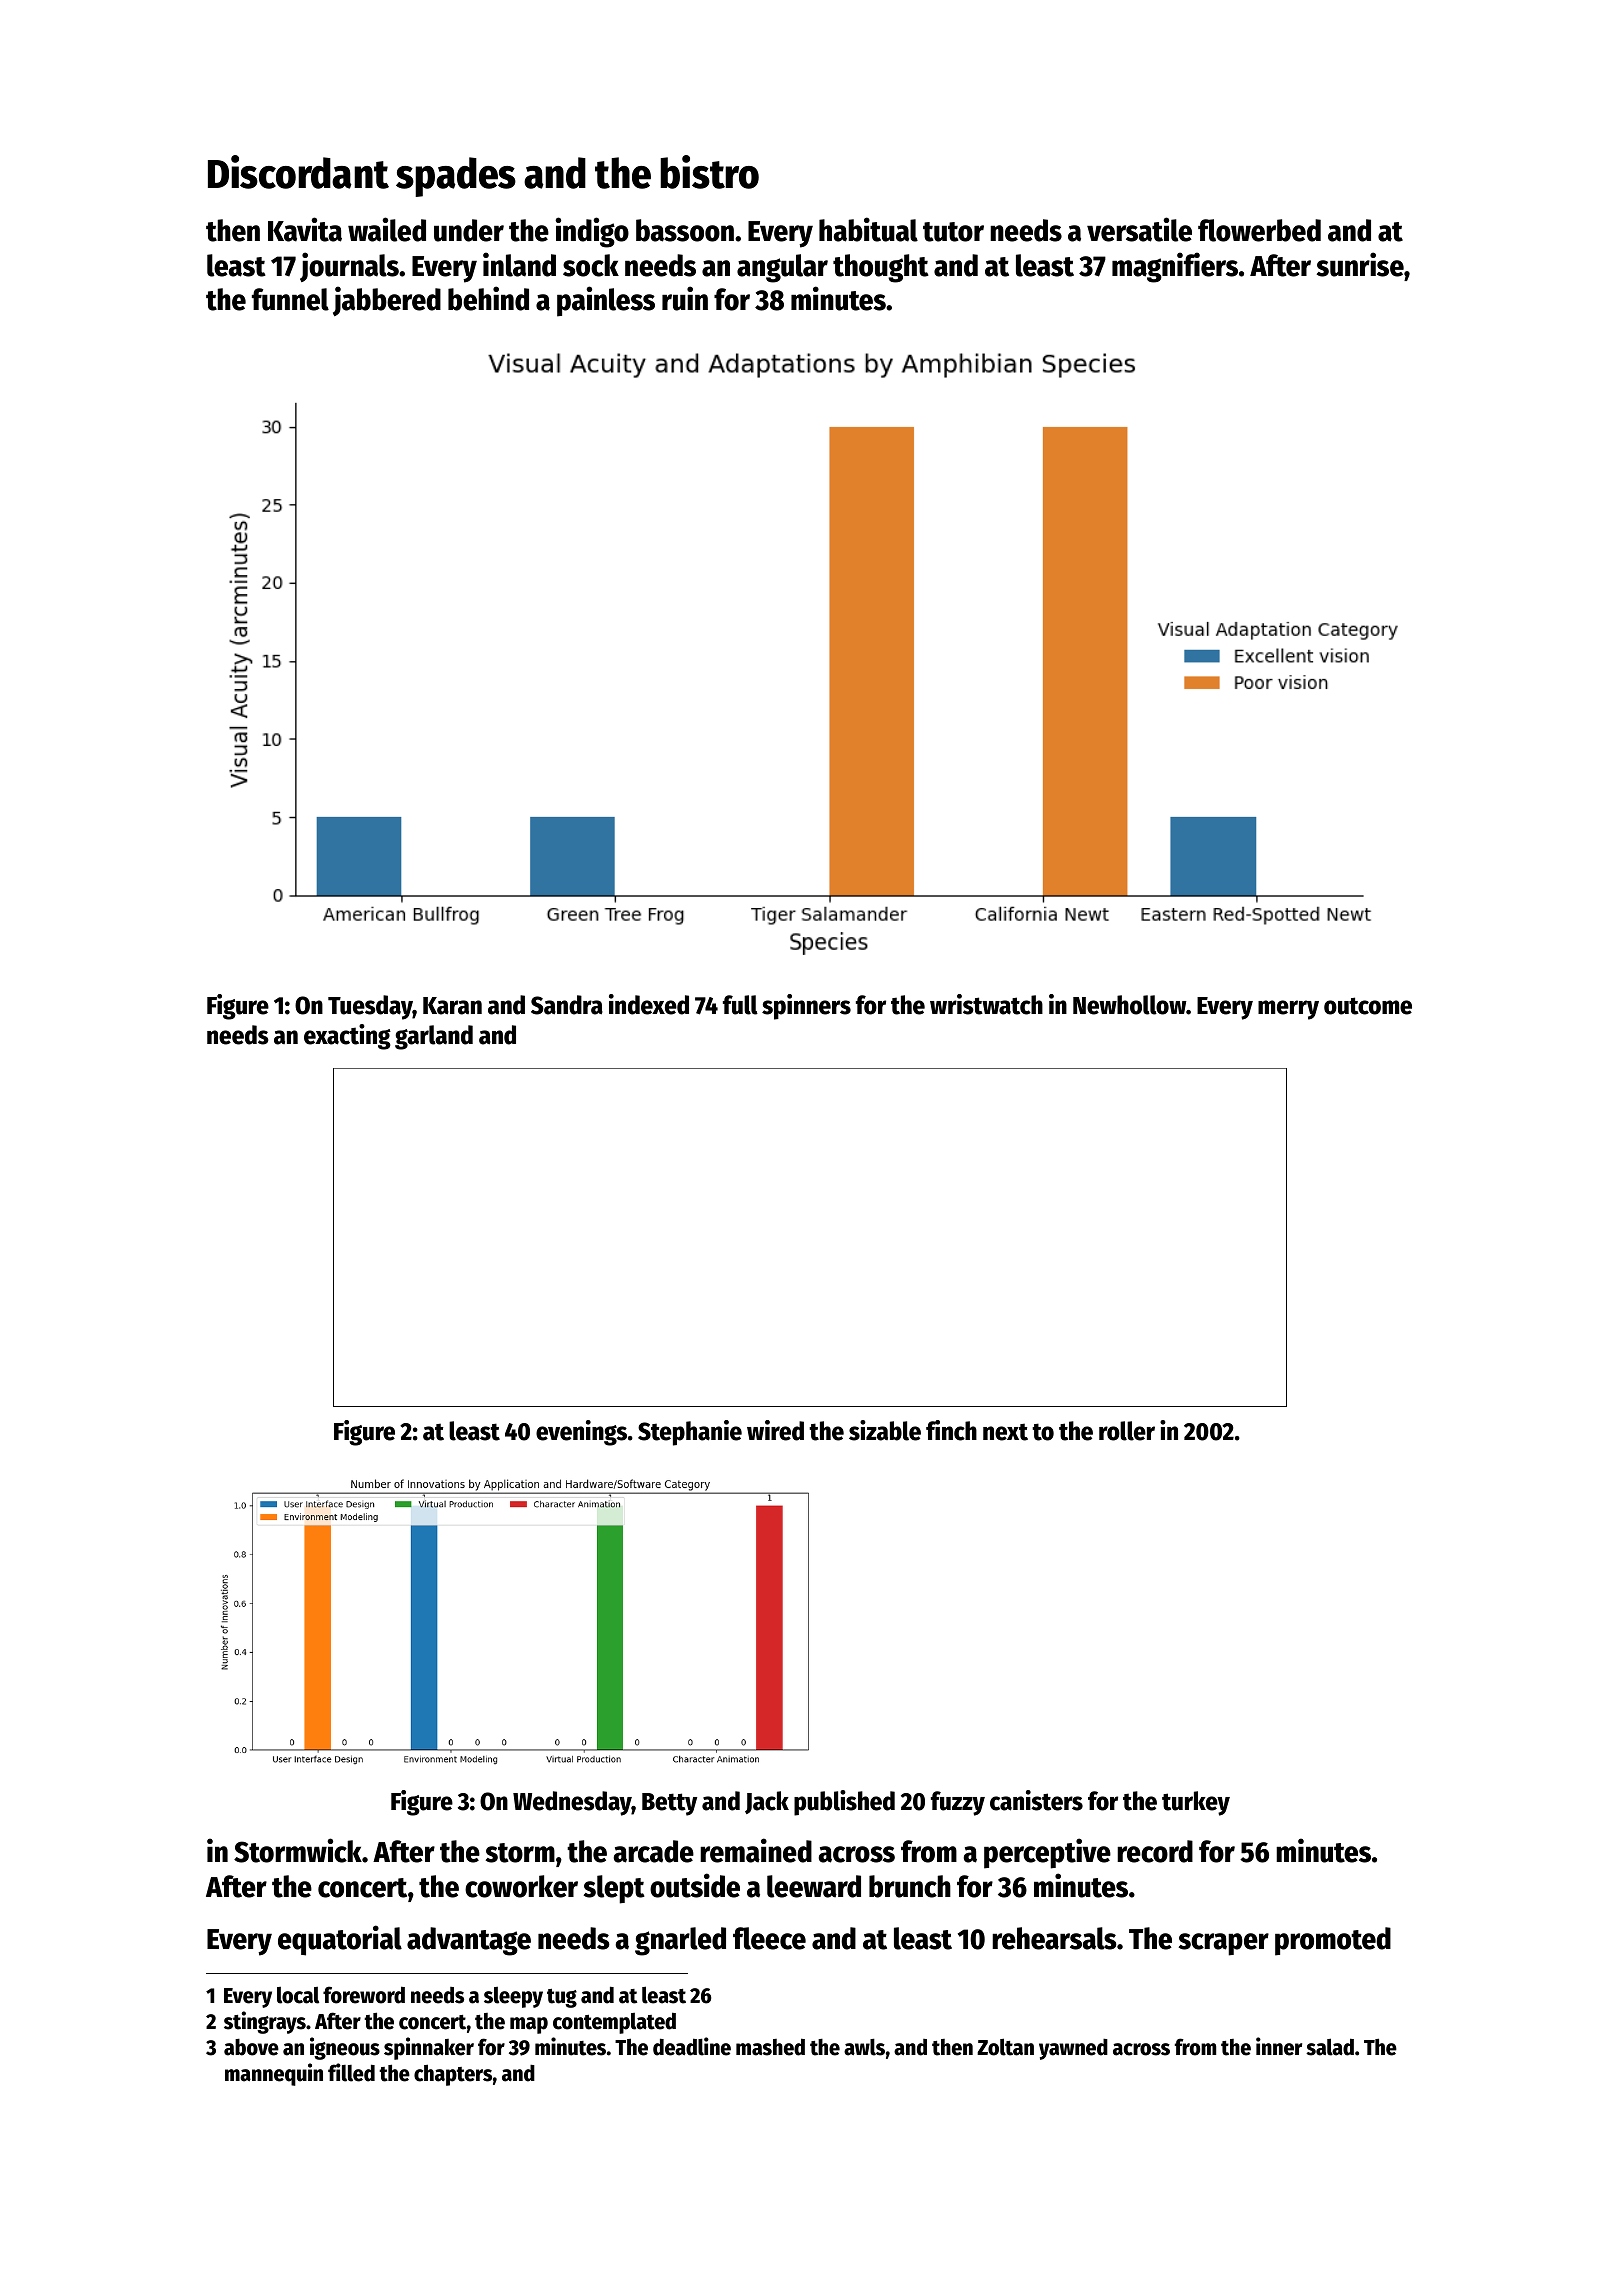  What do you see at coordinates (1036, 1800) in the screenshot?
I see `canisters` at bounding box center [1036, 1800].
